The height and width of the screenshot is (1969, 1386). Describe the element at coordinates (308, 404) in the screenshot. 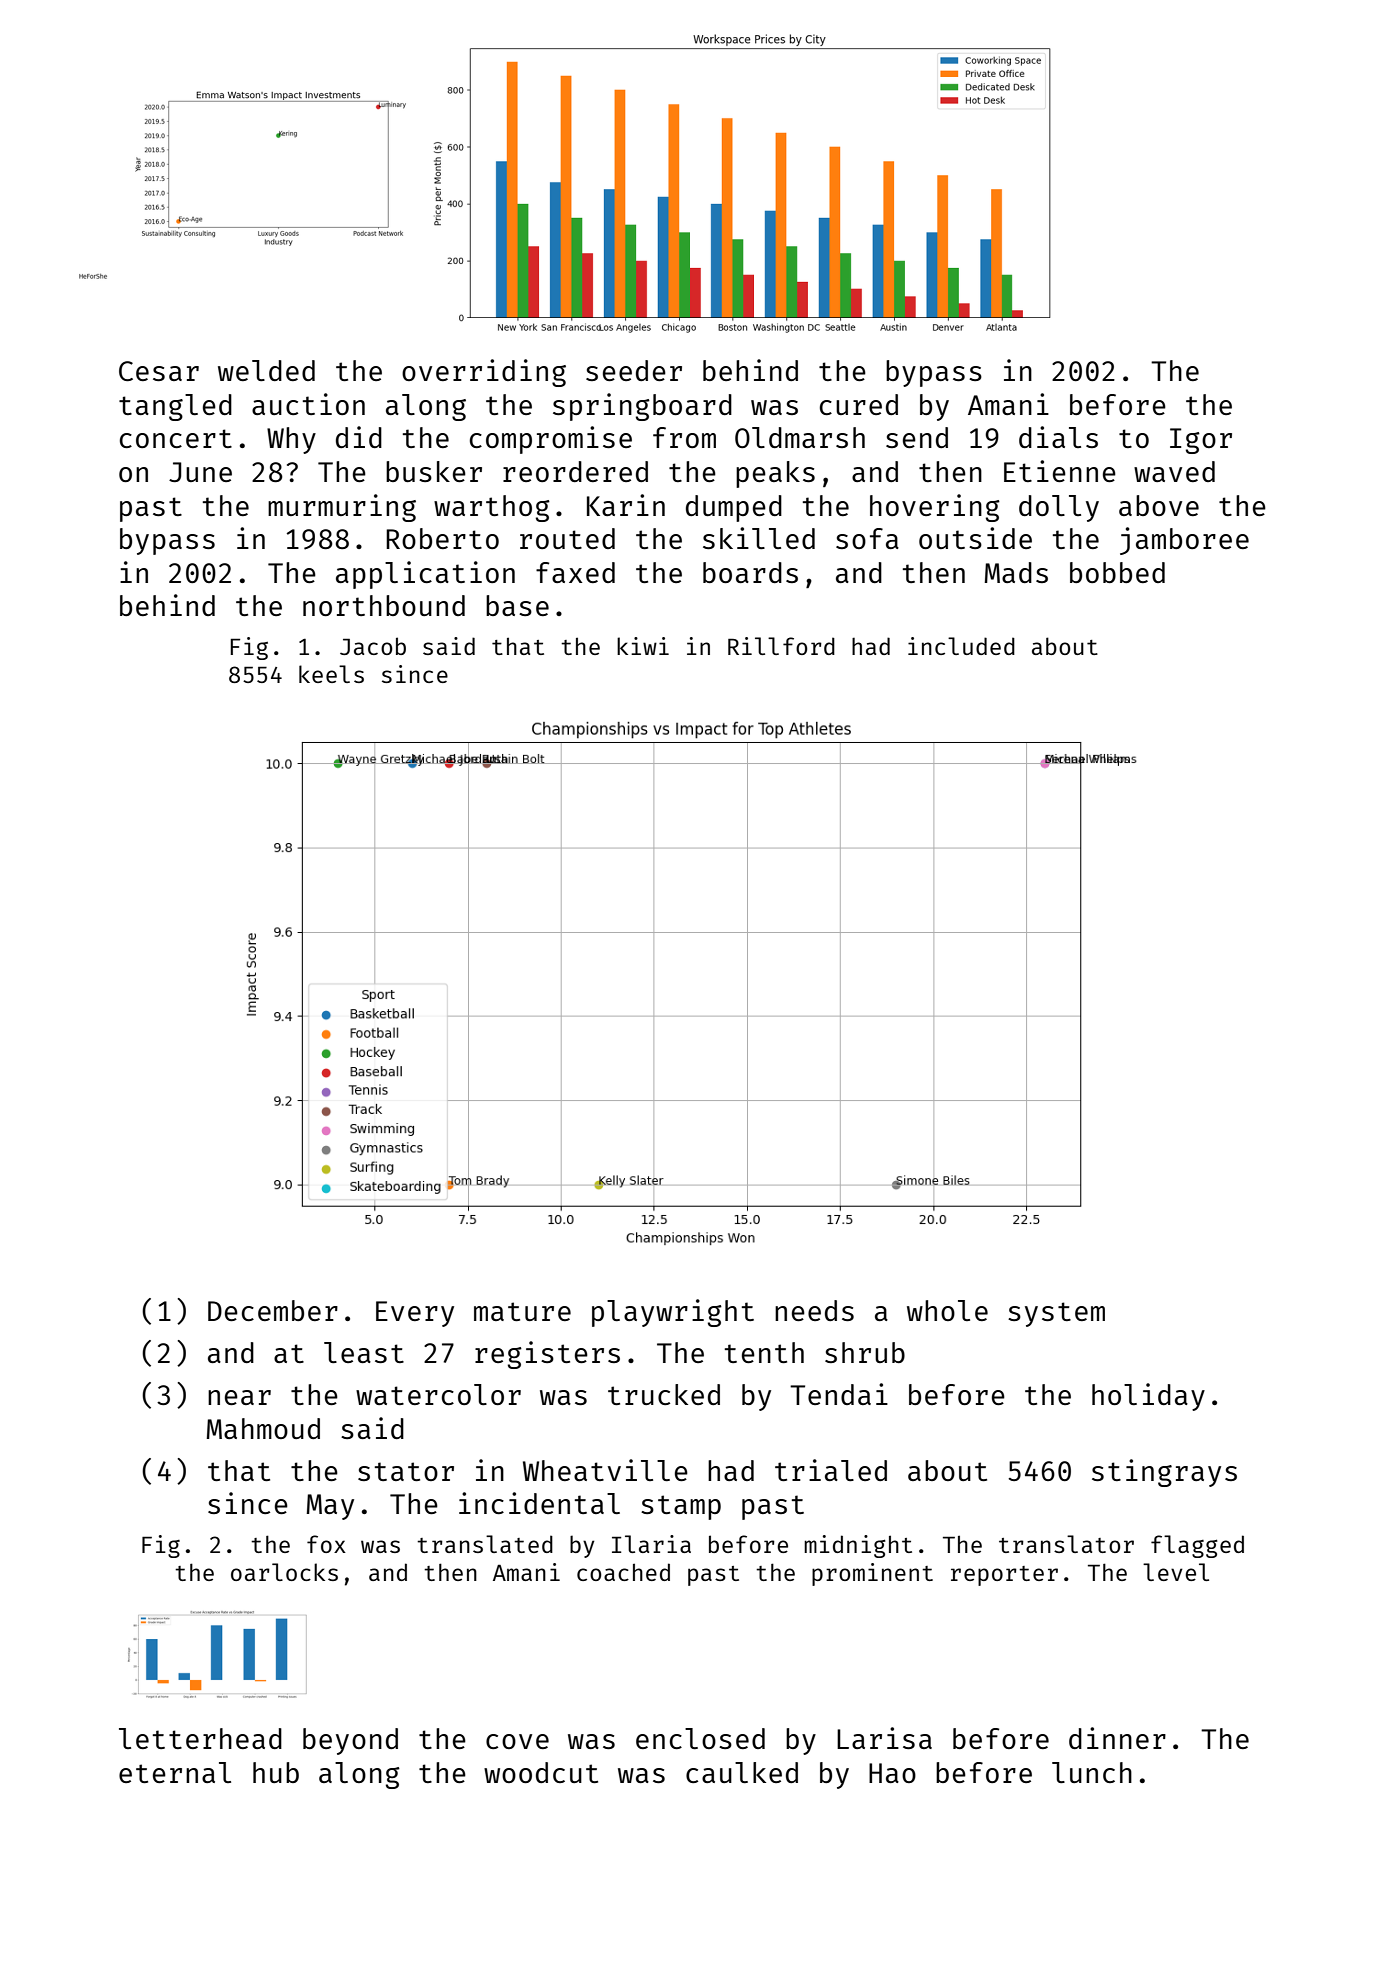

I see `auction` at that location.
